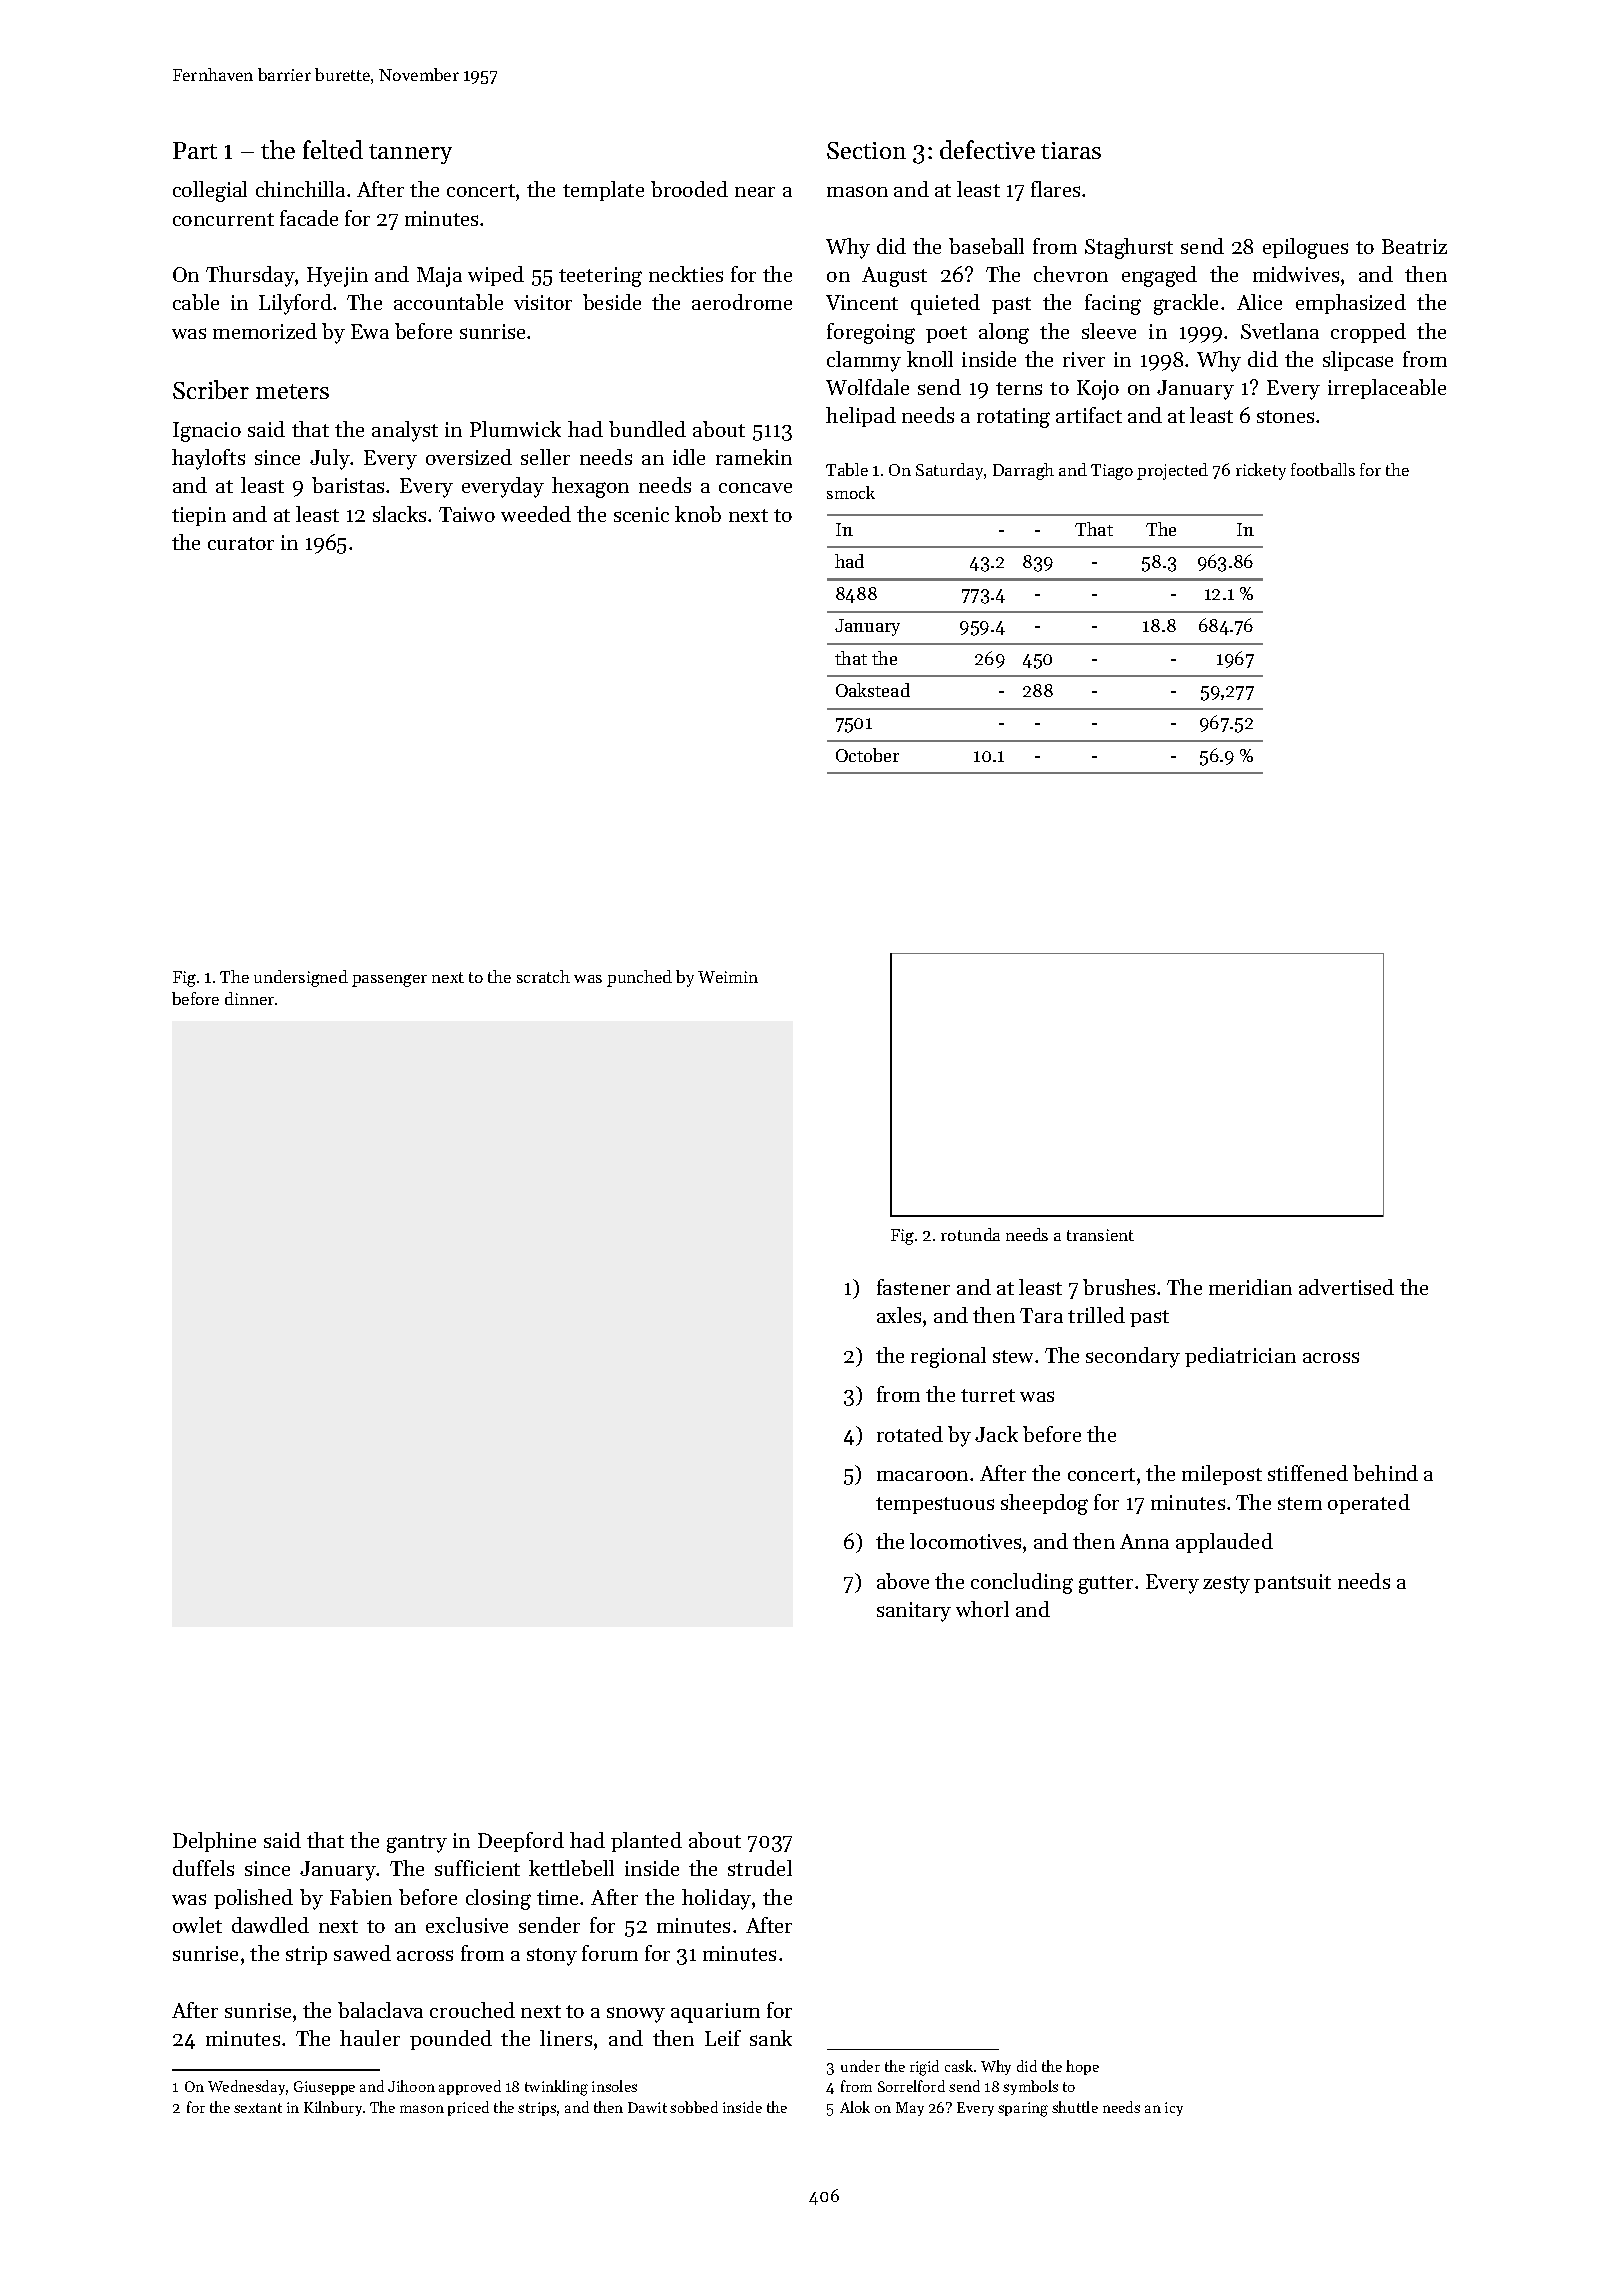  I want to click on advertised, so click(1346, 1287).
